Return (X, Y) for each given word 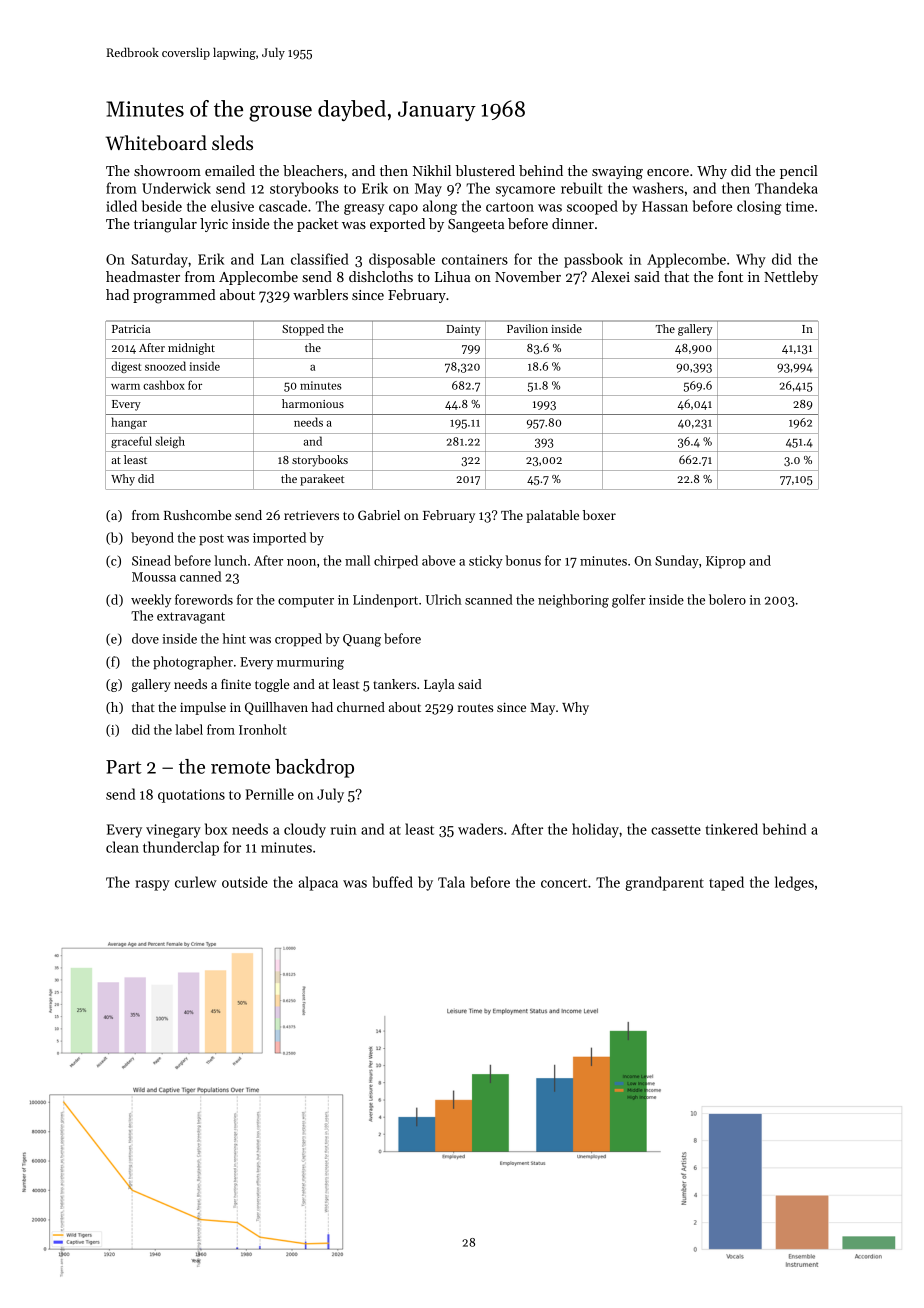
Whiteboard (156, 143)
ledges (794, 883)
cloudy (305, 830)
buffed (392, 882)
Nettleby (791, 278)
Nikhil (432, 170)
